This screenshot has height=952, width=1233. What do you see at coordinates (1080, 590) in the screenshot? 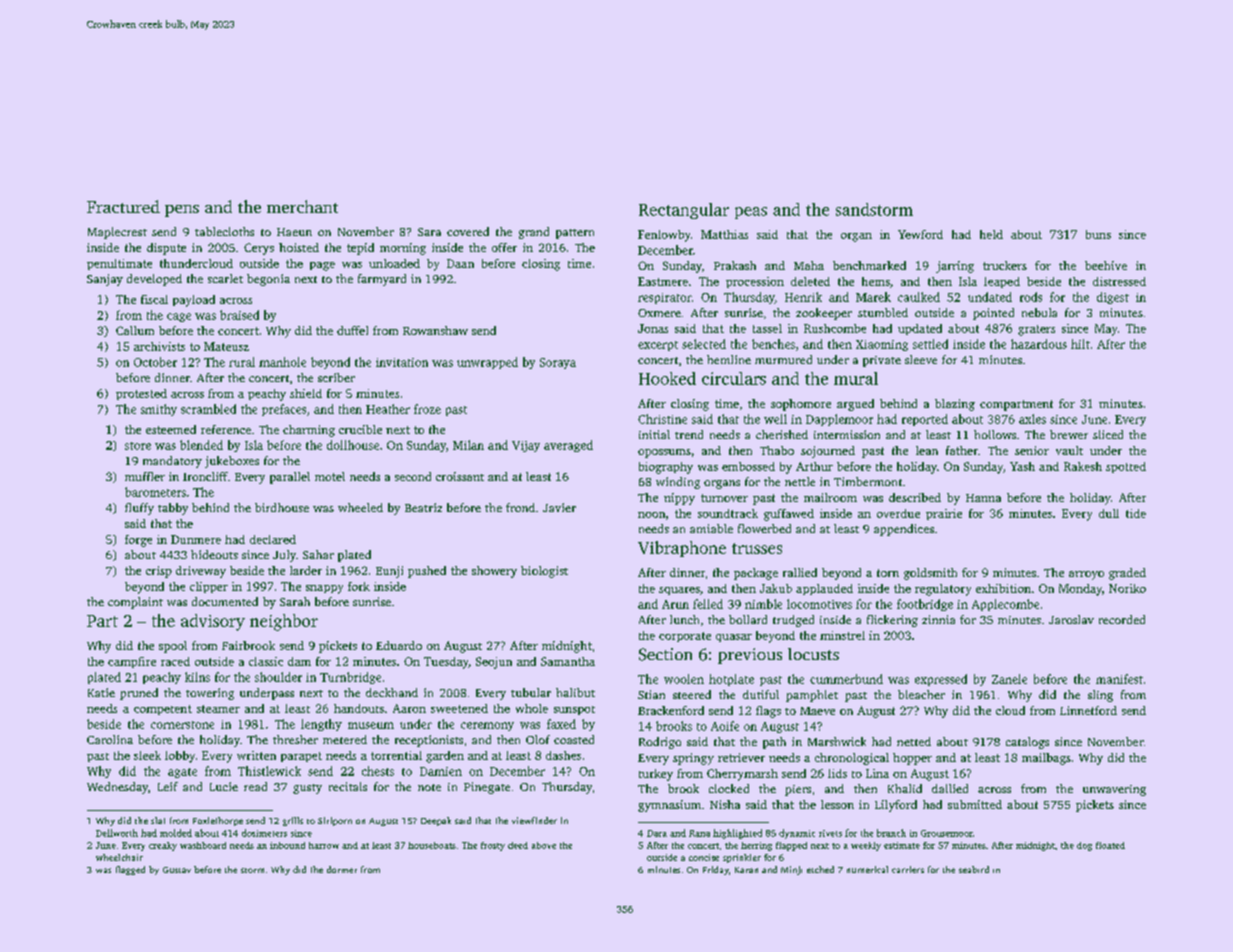
I see `Monday` at bounding box center [1080, 590].
